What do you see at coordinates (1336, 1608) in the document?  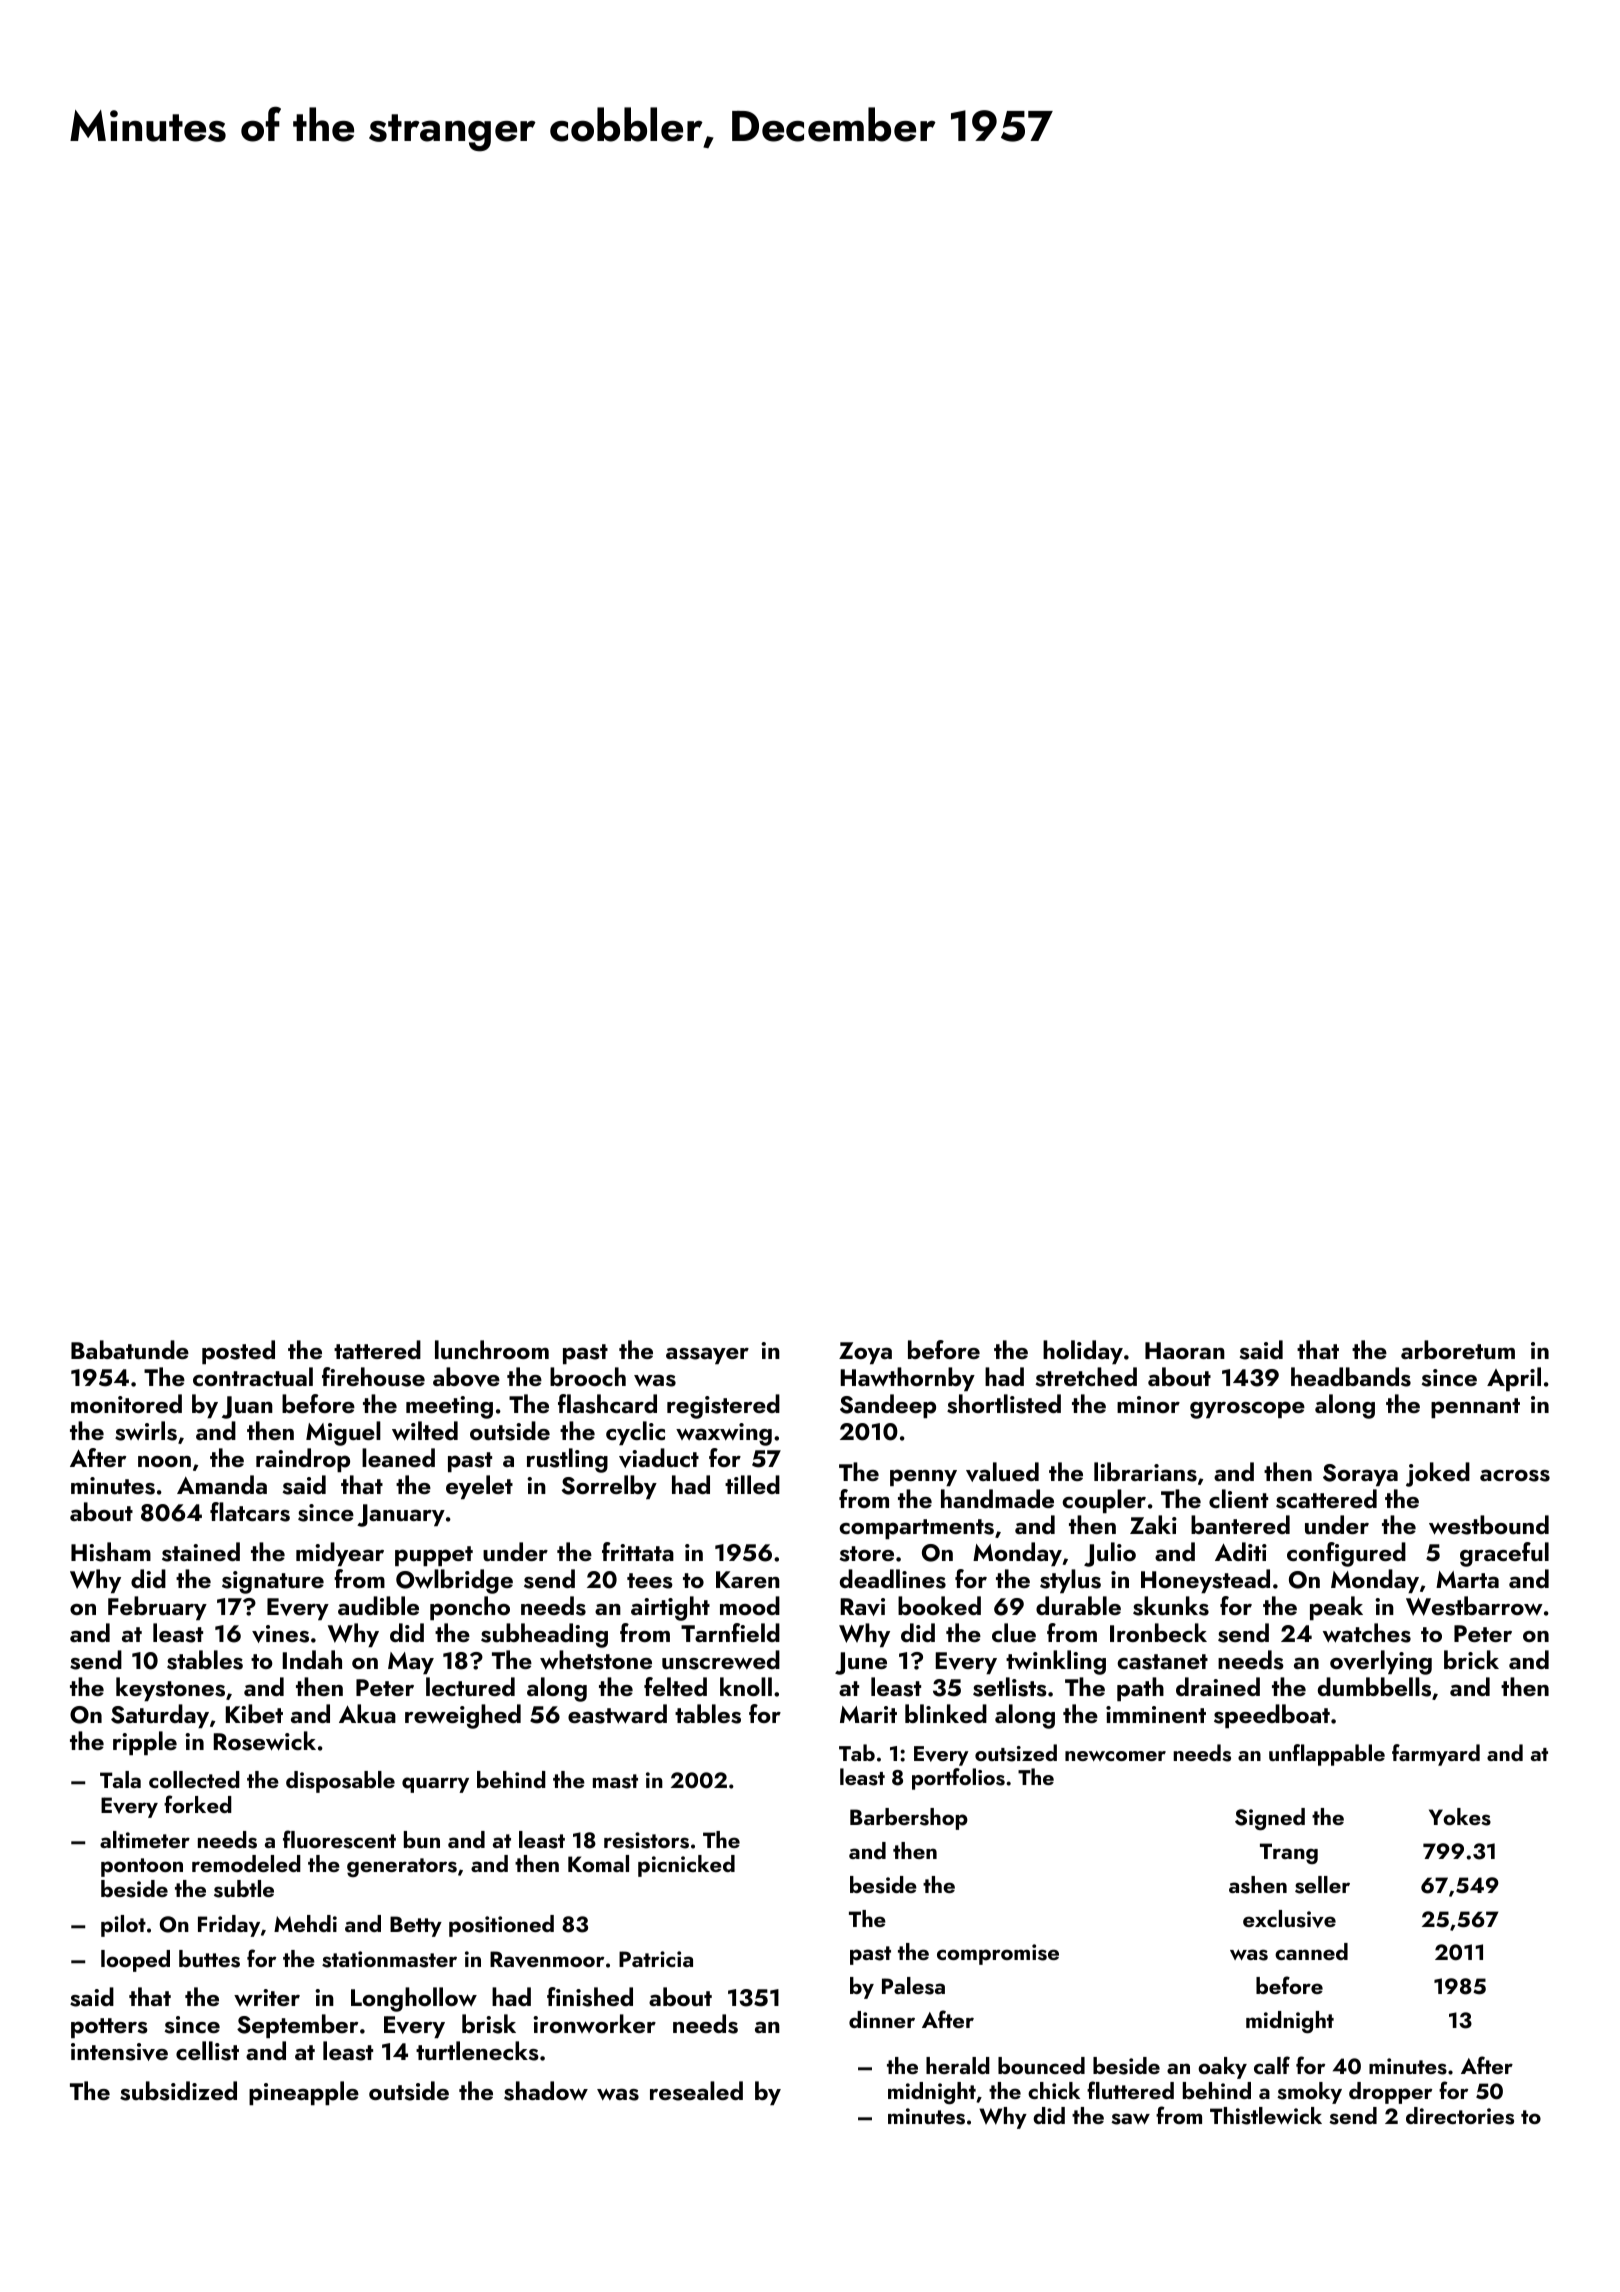 I see `peak` at bounding box center [1336, 1608].
